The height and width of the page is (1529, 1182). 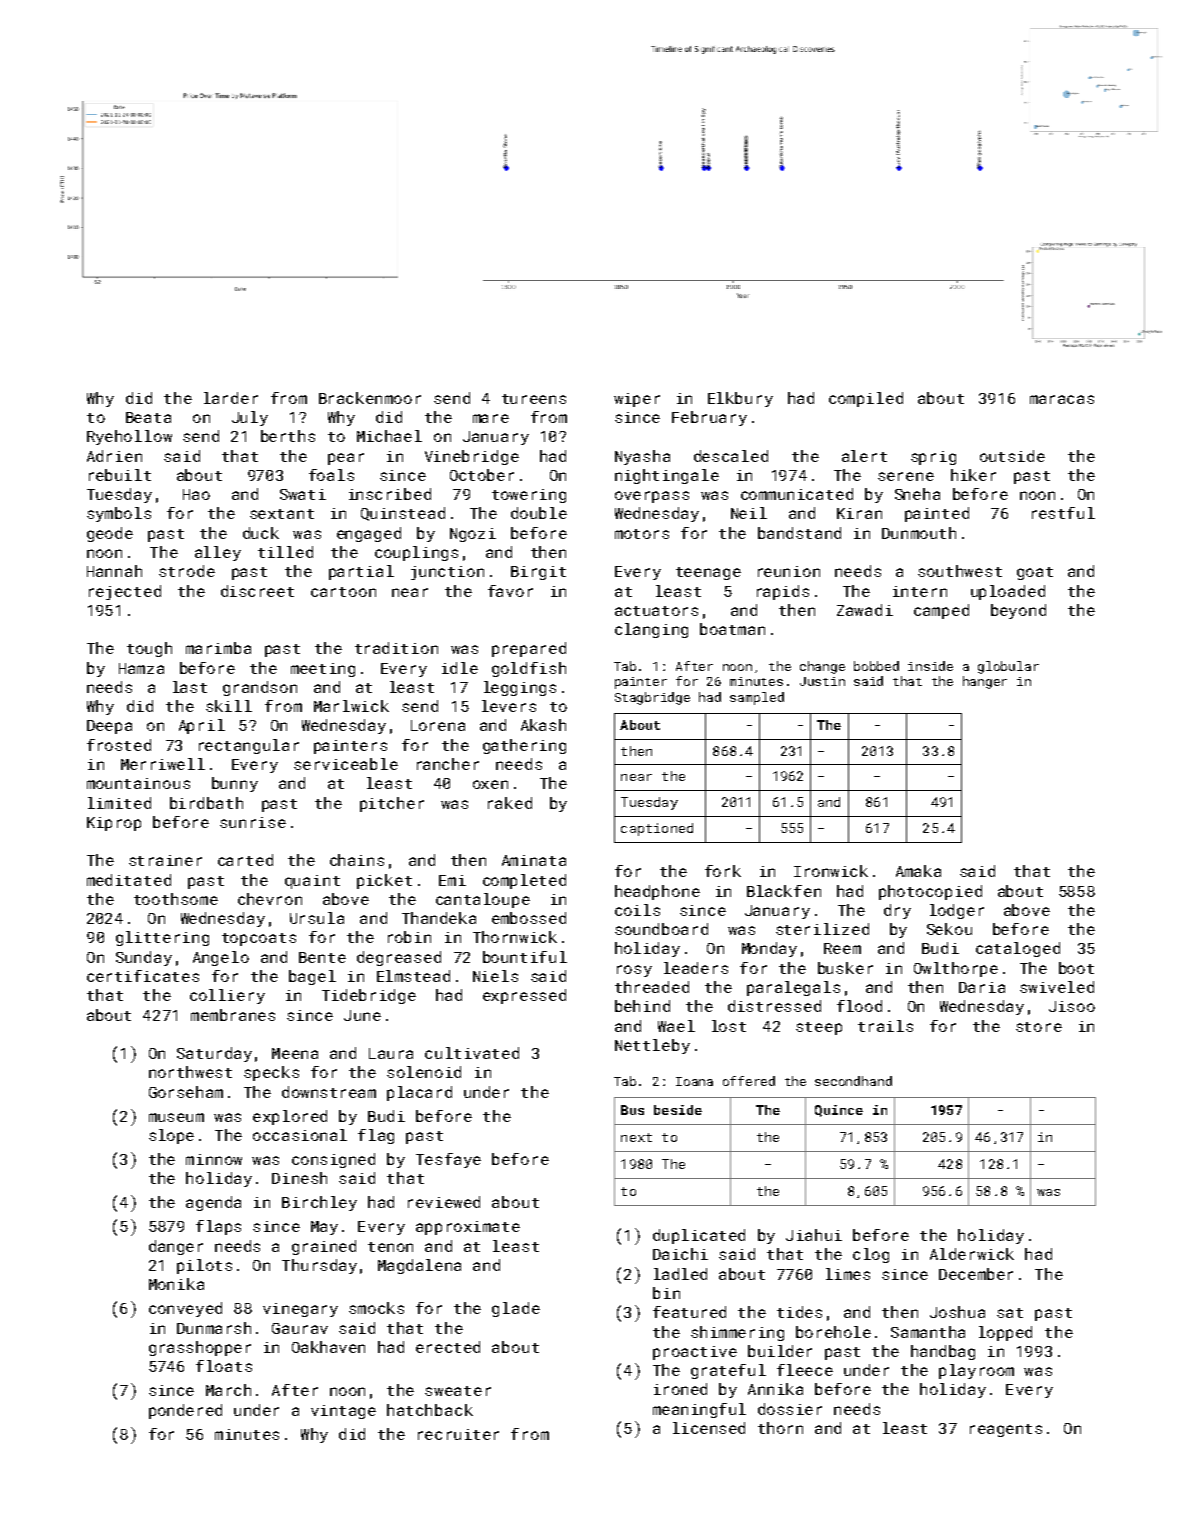 I want to click on licensed, so click(x=709, y=1428).
